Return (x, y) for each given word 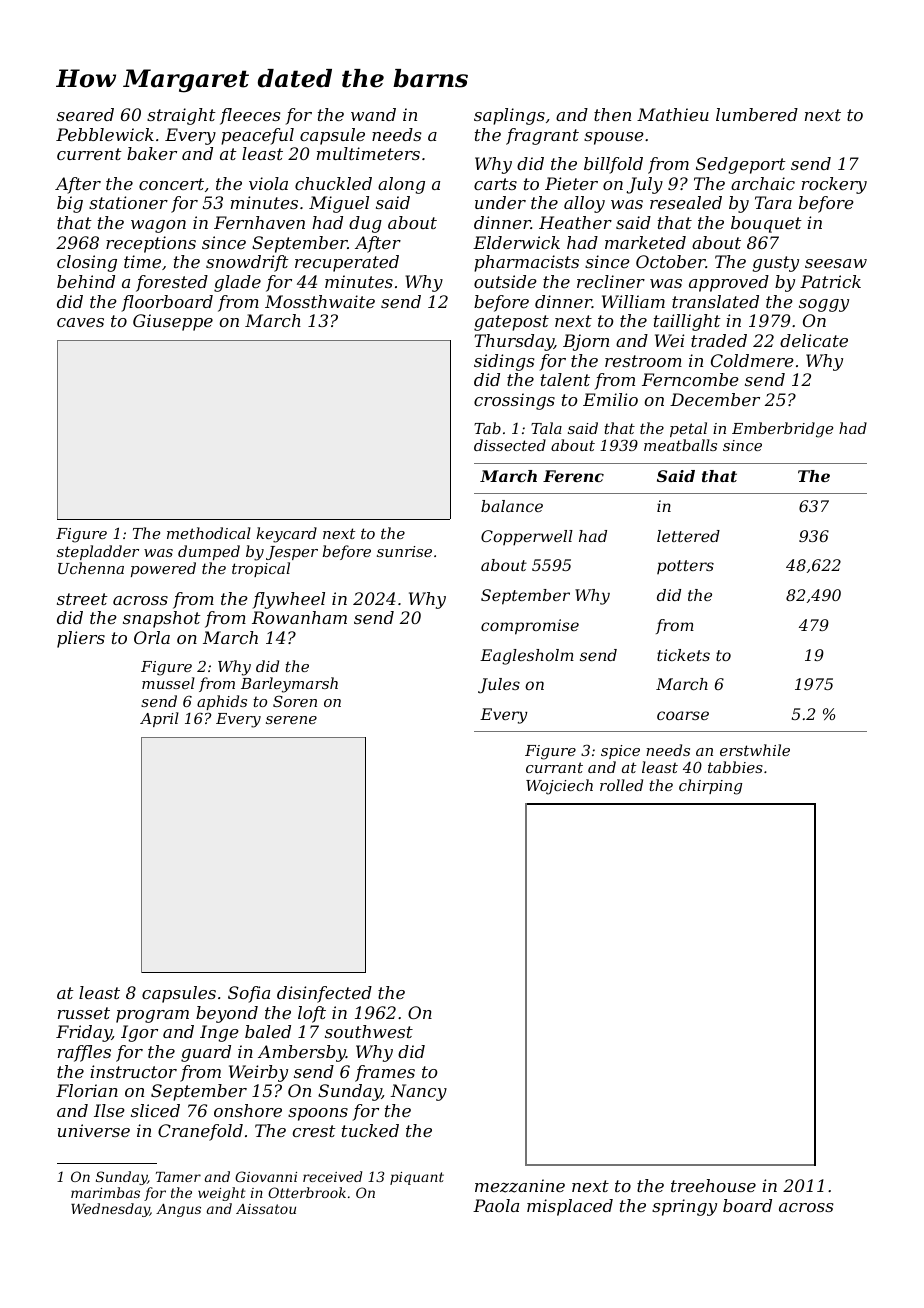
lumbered (757, 114)
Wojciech (559, 787)
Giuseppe (173, 322)
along (401, 185)
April (159, 719)
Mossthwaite (320, 301)
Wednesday (110, 1210)
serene (291, 720)
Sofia (249, 994)
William (633, 301)
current (89, 154)
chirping (710, 787)
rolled (621, 785)
